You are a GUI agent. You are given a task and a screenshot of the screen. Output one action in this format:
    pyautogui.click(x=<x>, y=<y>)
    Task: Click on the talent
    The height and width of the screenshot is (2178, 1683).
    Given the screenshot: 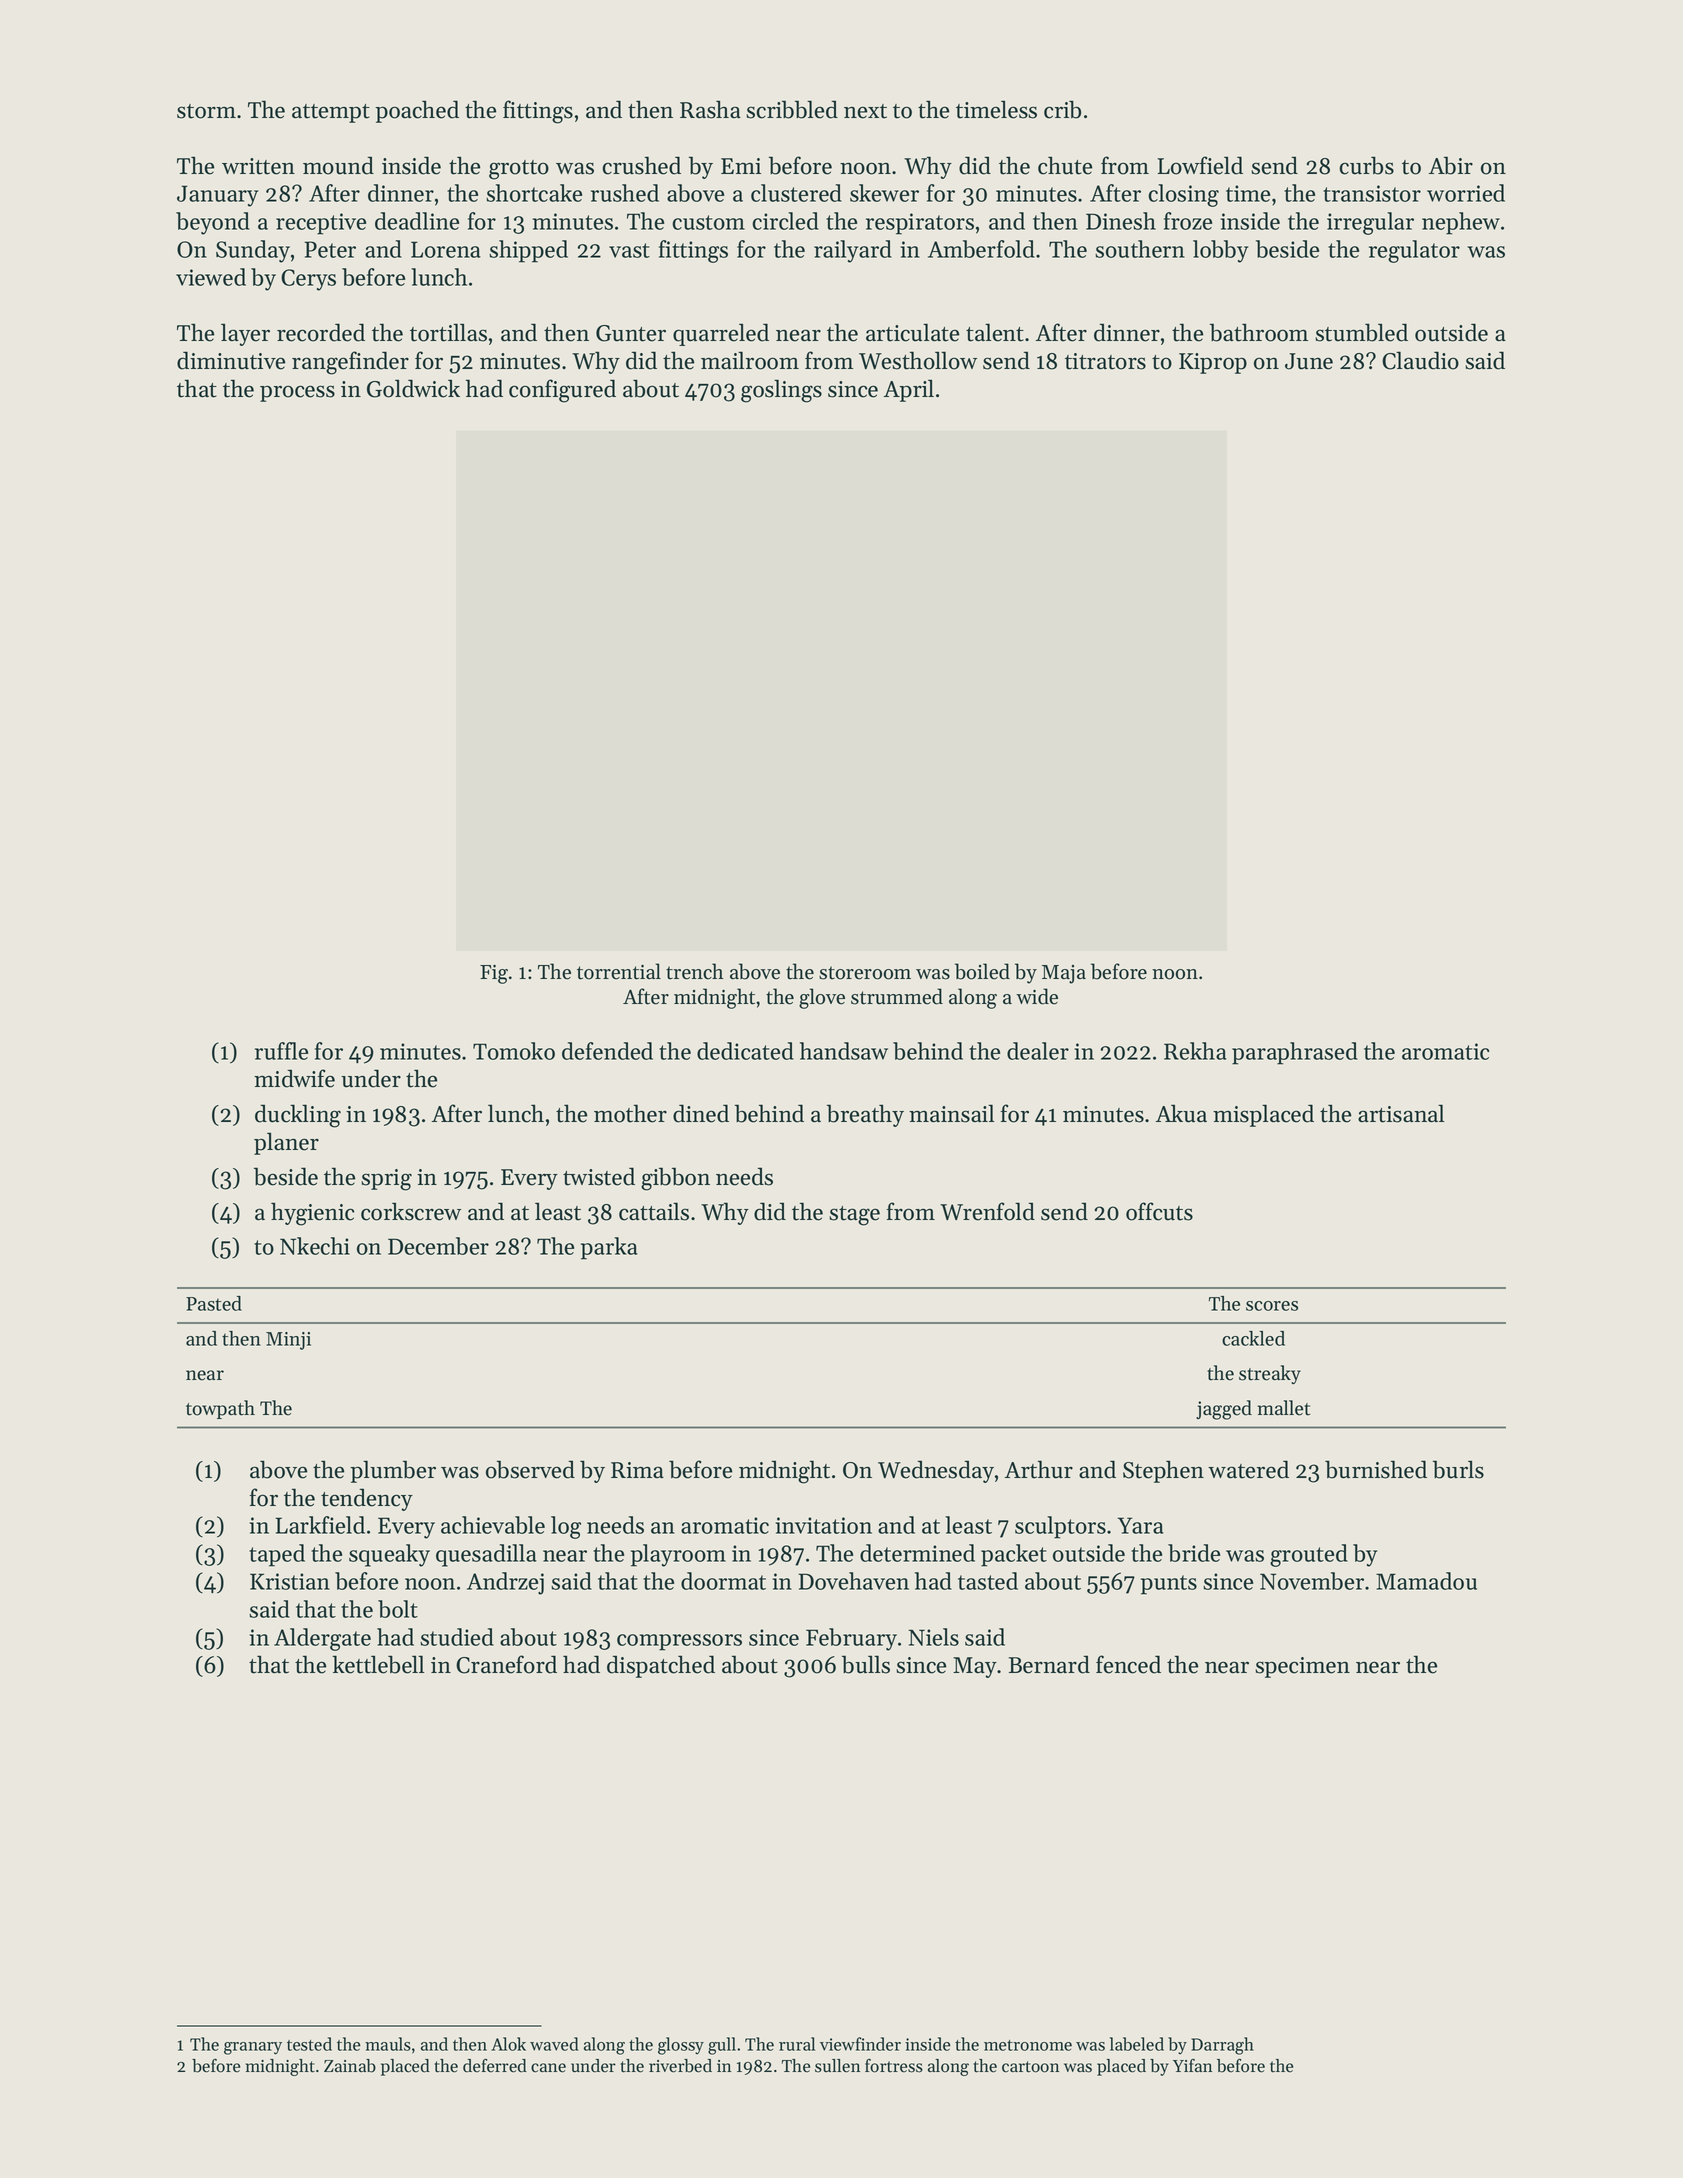 What is the action you would take?
    pyautogui.click(x=995, y=332)
